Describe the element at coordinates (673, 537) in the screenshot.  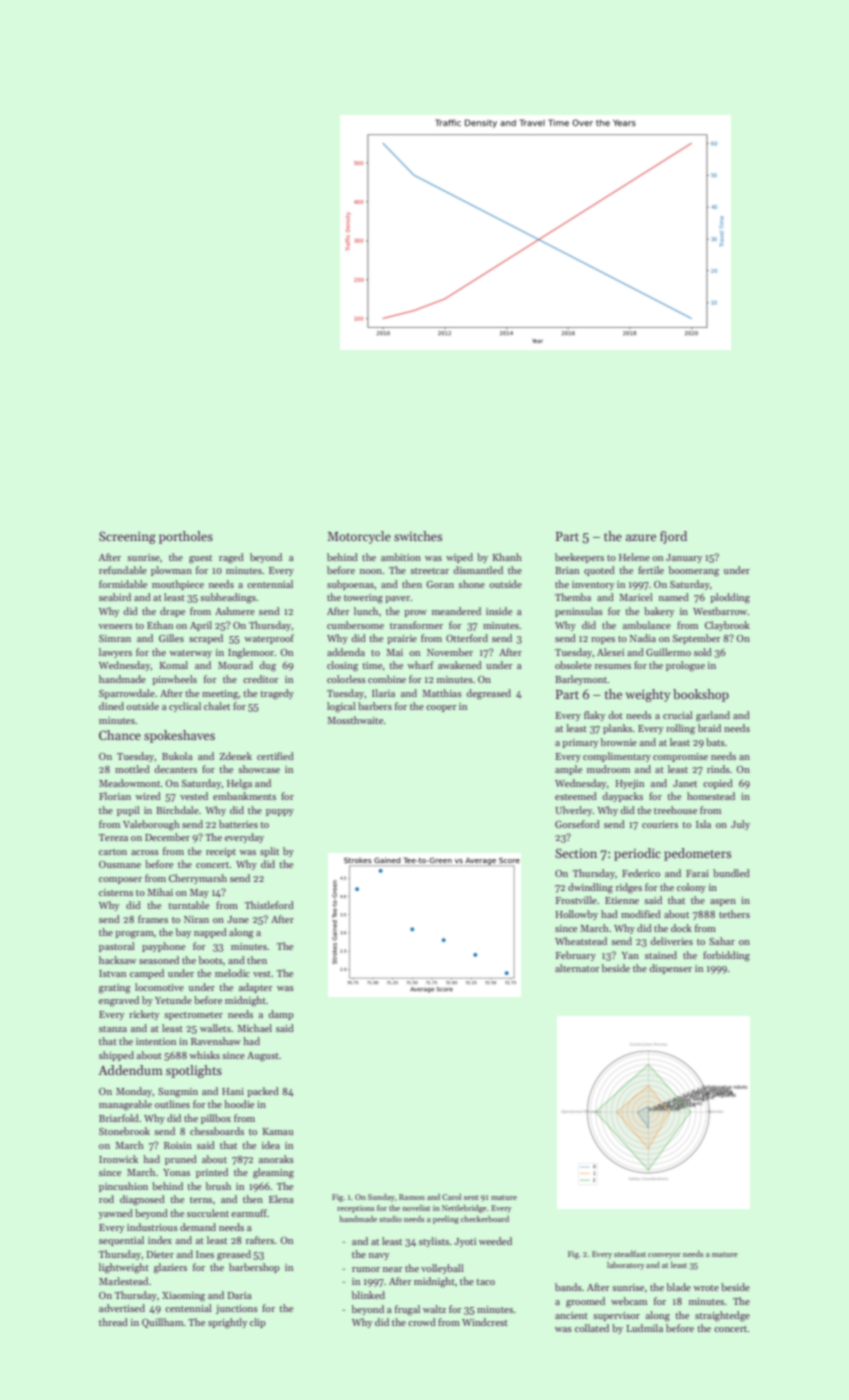
I see `fjord` at that location.
